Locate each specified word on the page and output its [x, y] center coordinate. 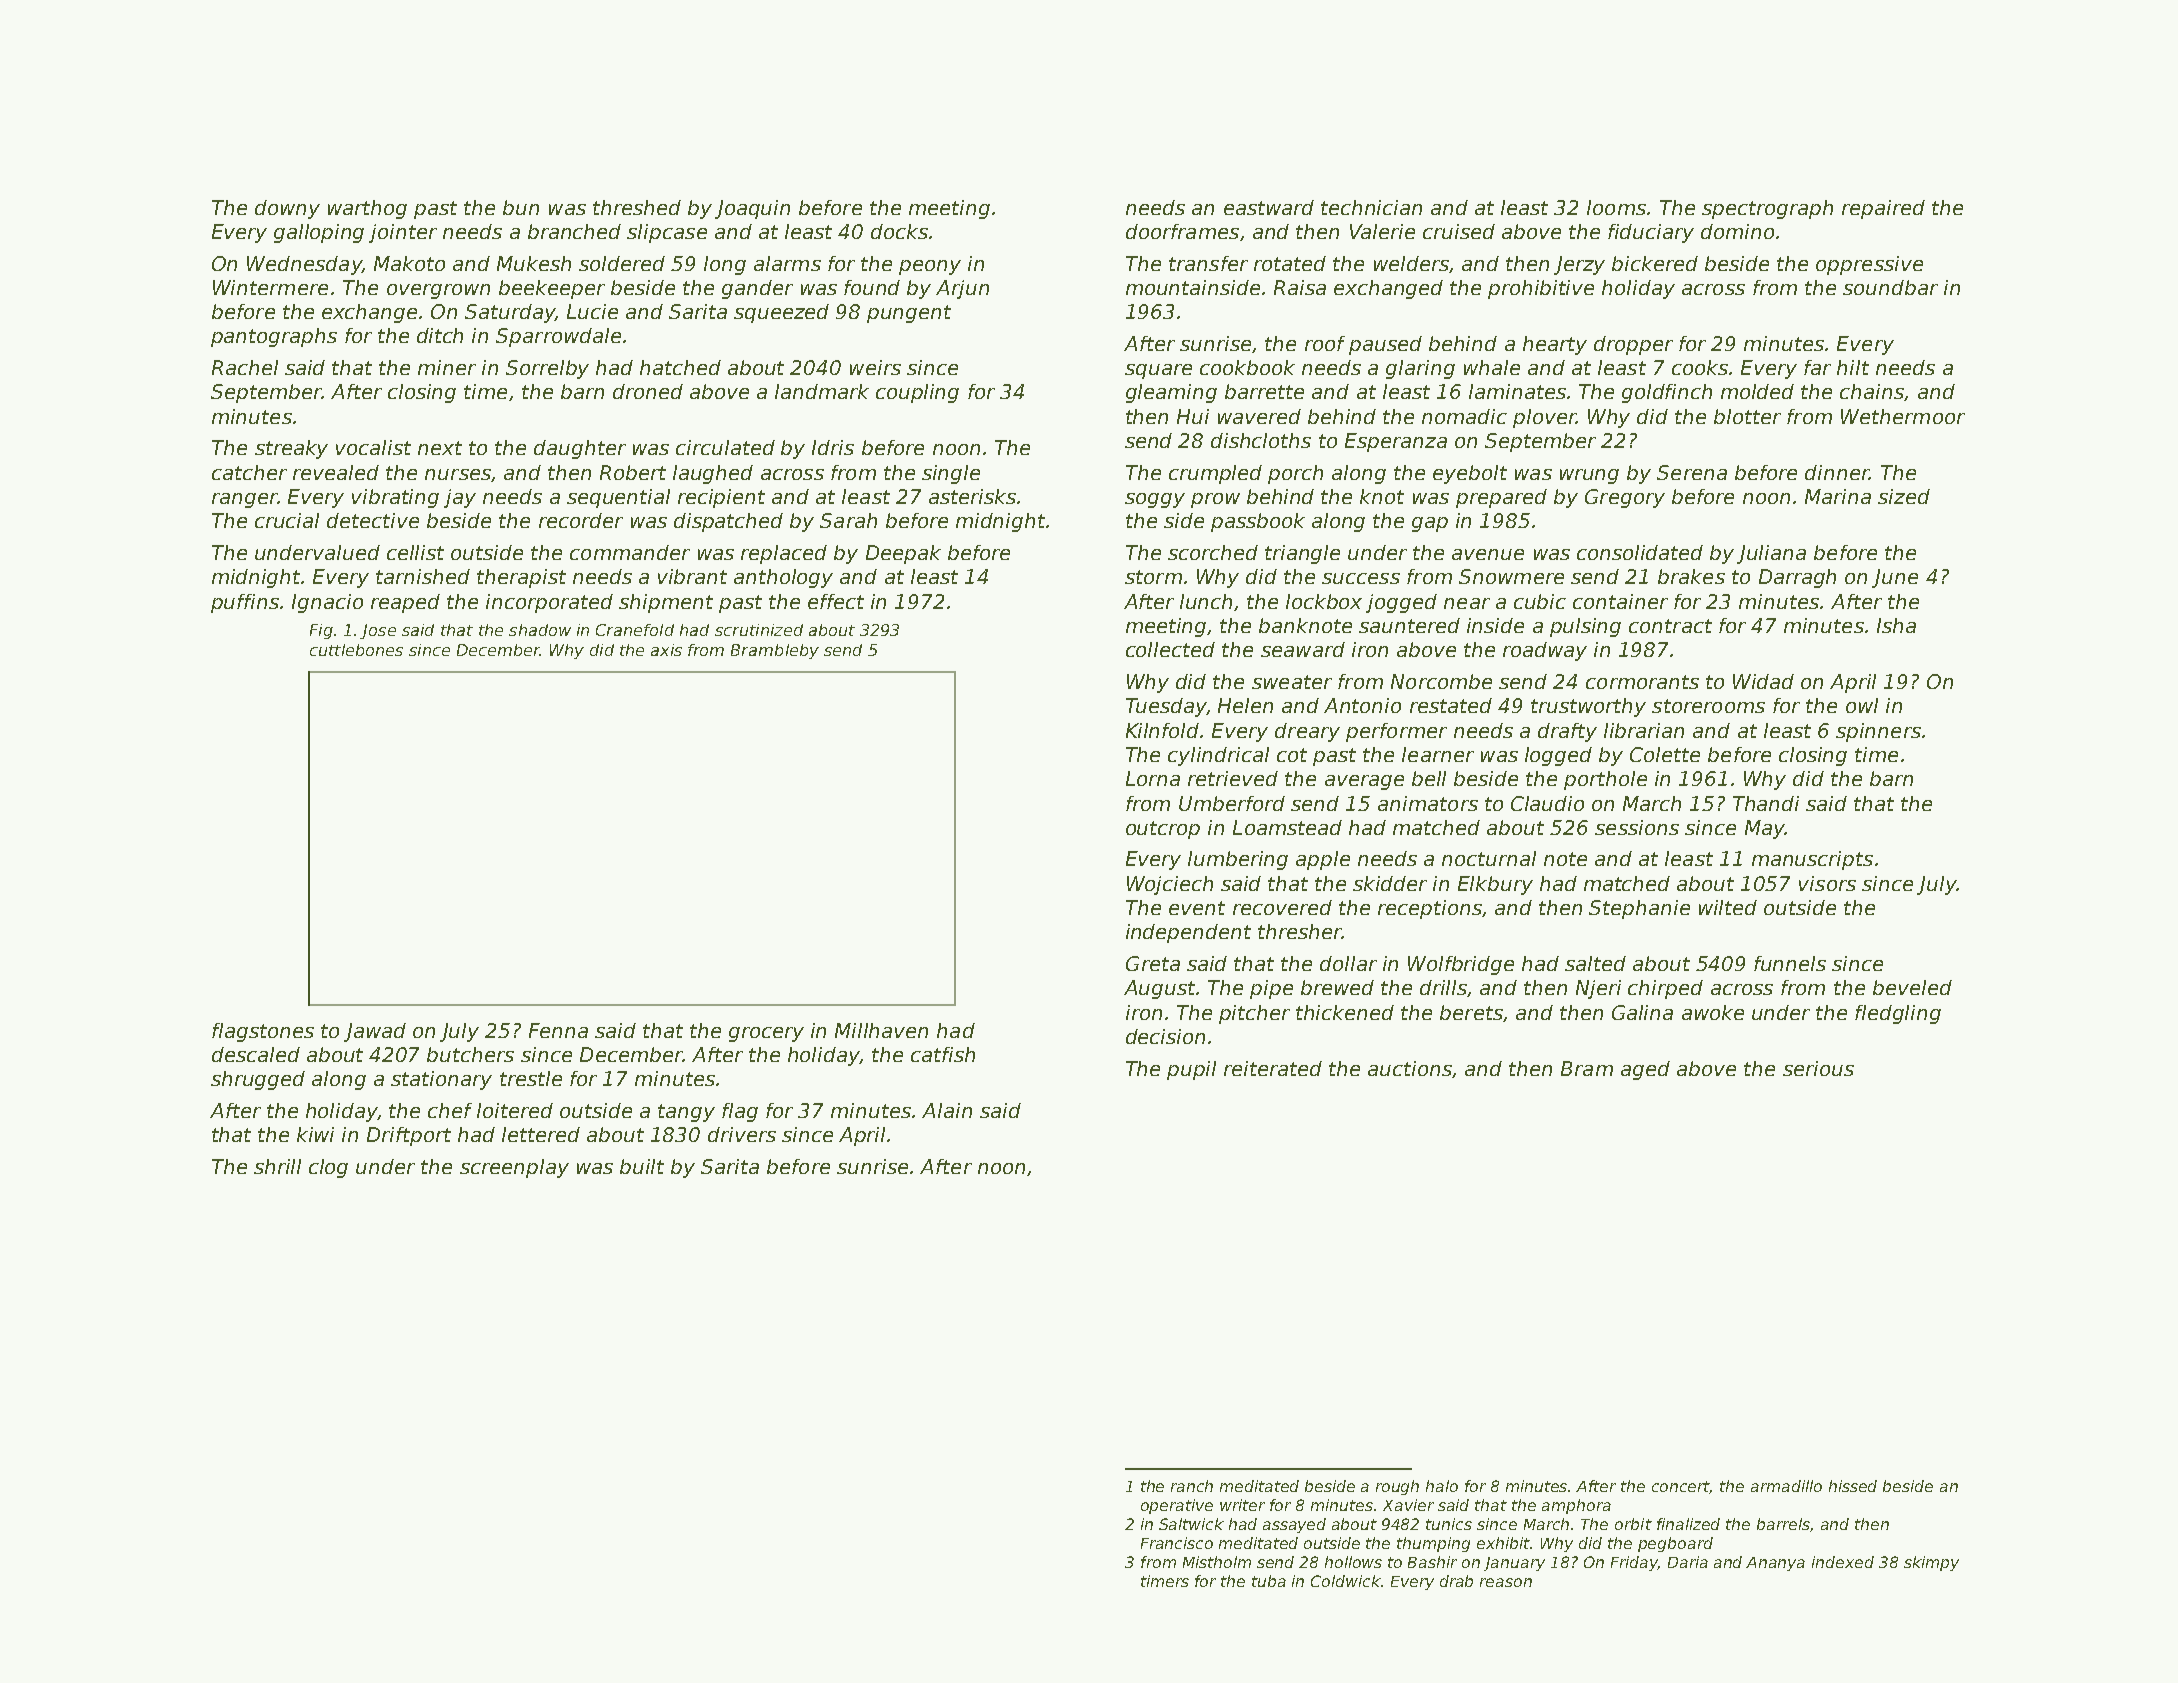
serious [1818, 1068]
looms [1616, 207]
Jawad [375, 1032]
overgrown [438, 291]
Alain [947, 1110]
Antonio [1362, 705]
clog [328, 1168]
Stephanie [1639, 909]
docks [899, 231]
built [642, 1166]
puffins [245, 603]
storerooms [1708, 706]
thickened [1345, 1012]
